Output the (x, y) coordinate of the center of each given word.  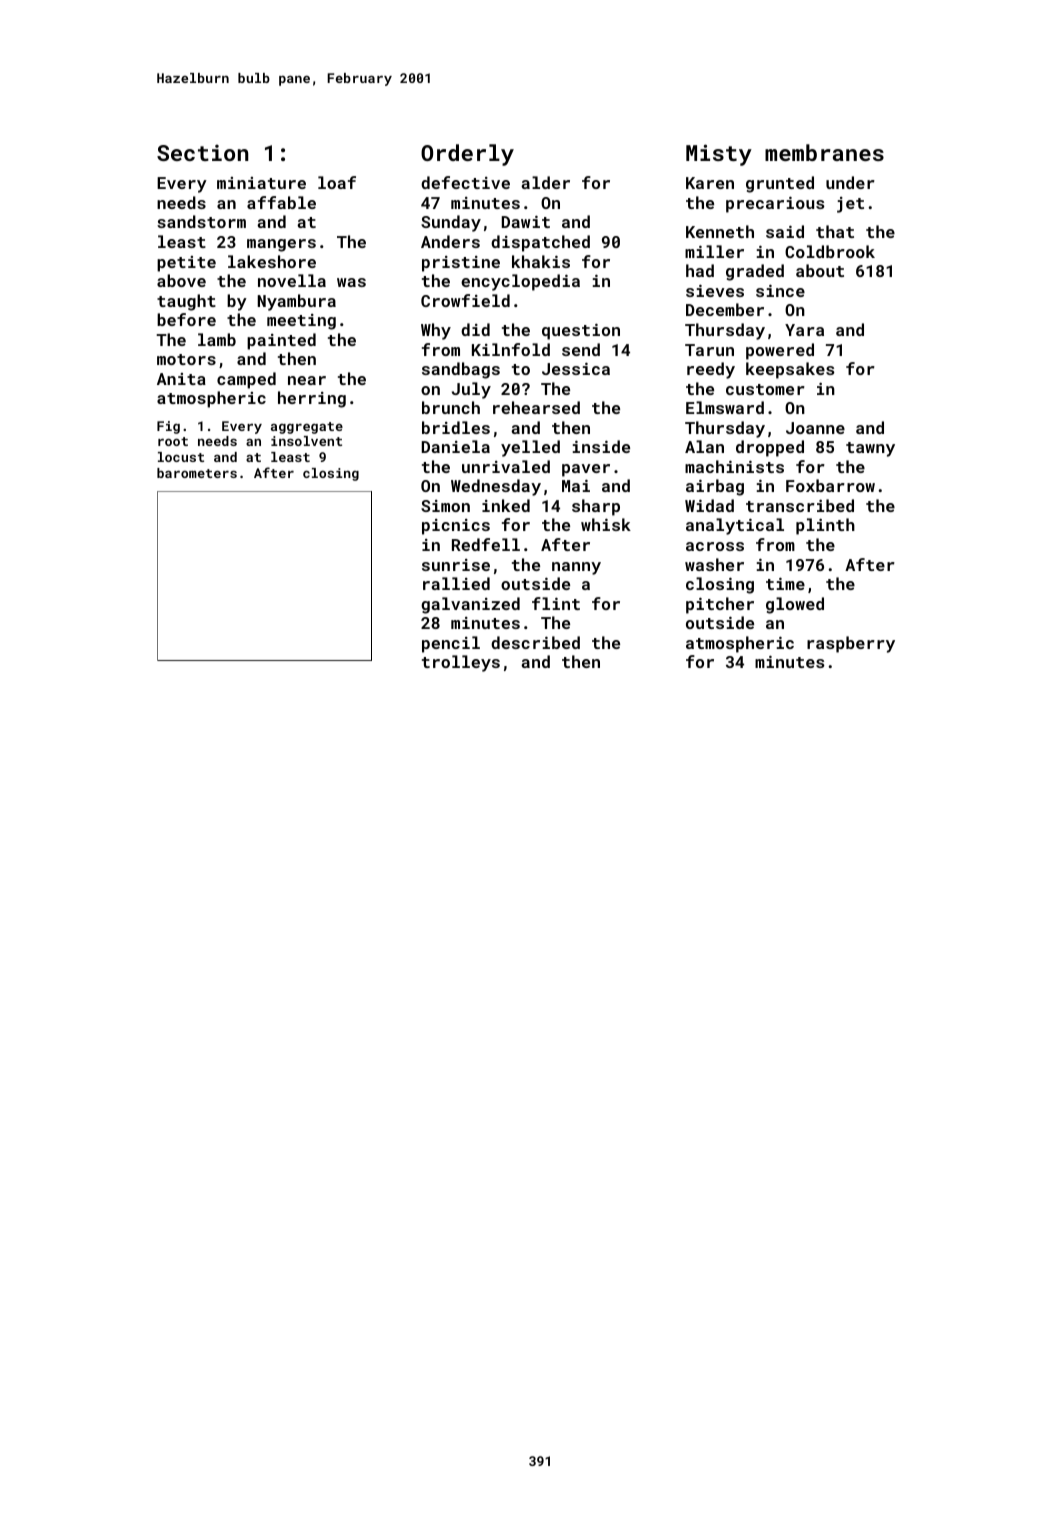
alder (545, 182)
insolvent (306, 441)
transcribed (800, 505)
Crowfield (465, 300)
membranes (824, 152)
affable (281, 202)
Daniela (456, 446)
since (780, 290)
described (535, 642)
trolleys (461, 663)
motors (186, 359)
